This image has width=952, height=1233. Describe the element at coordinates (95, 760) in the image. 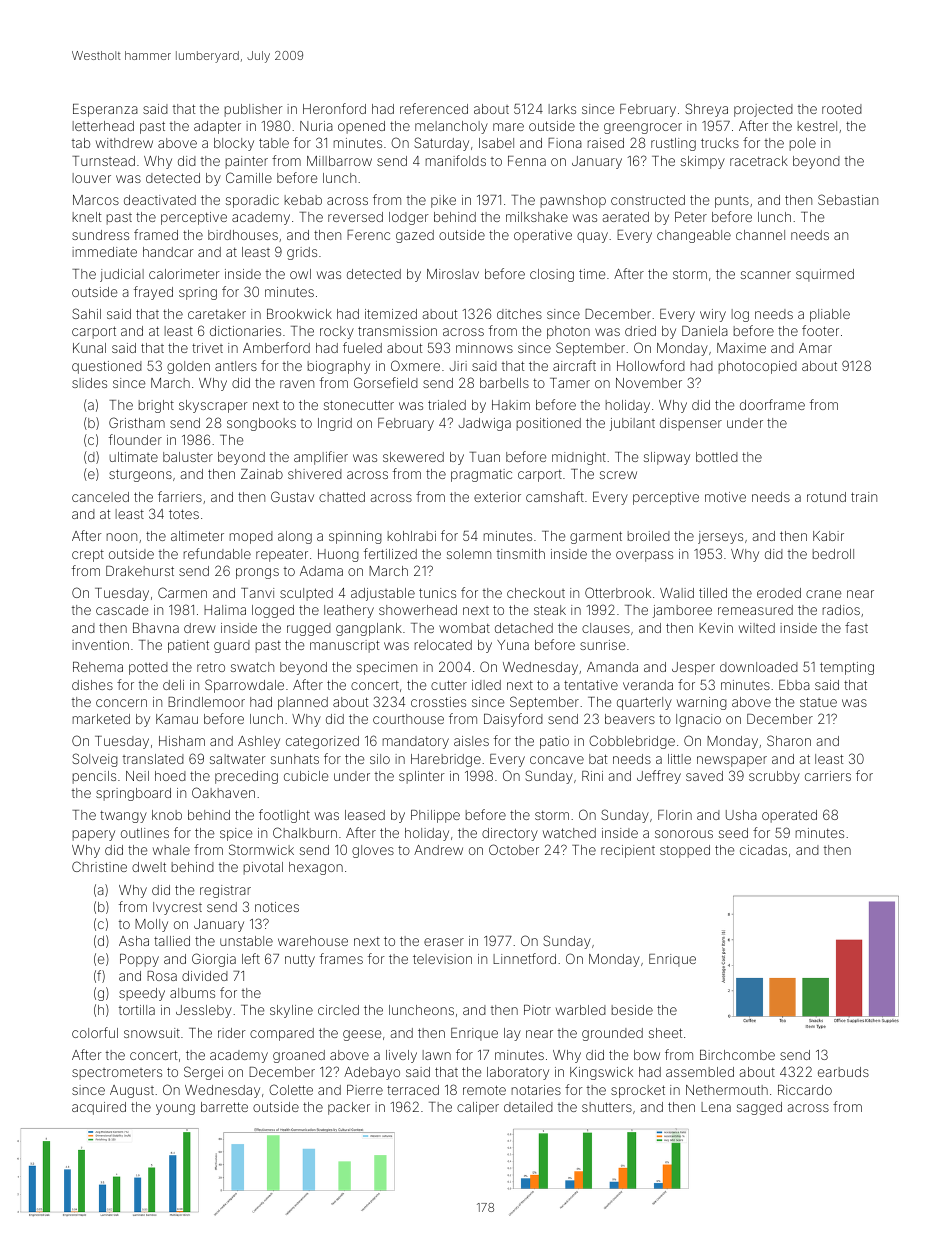

I see `Solveig` at that location.
